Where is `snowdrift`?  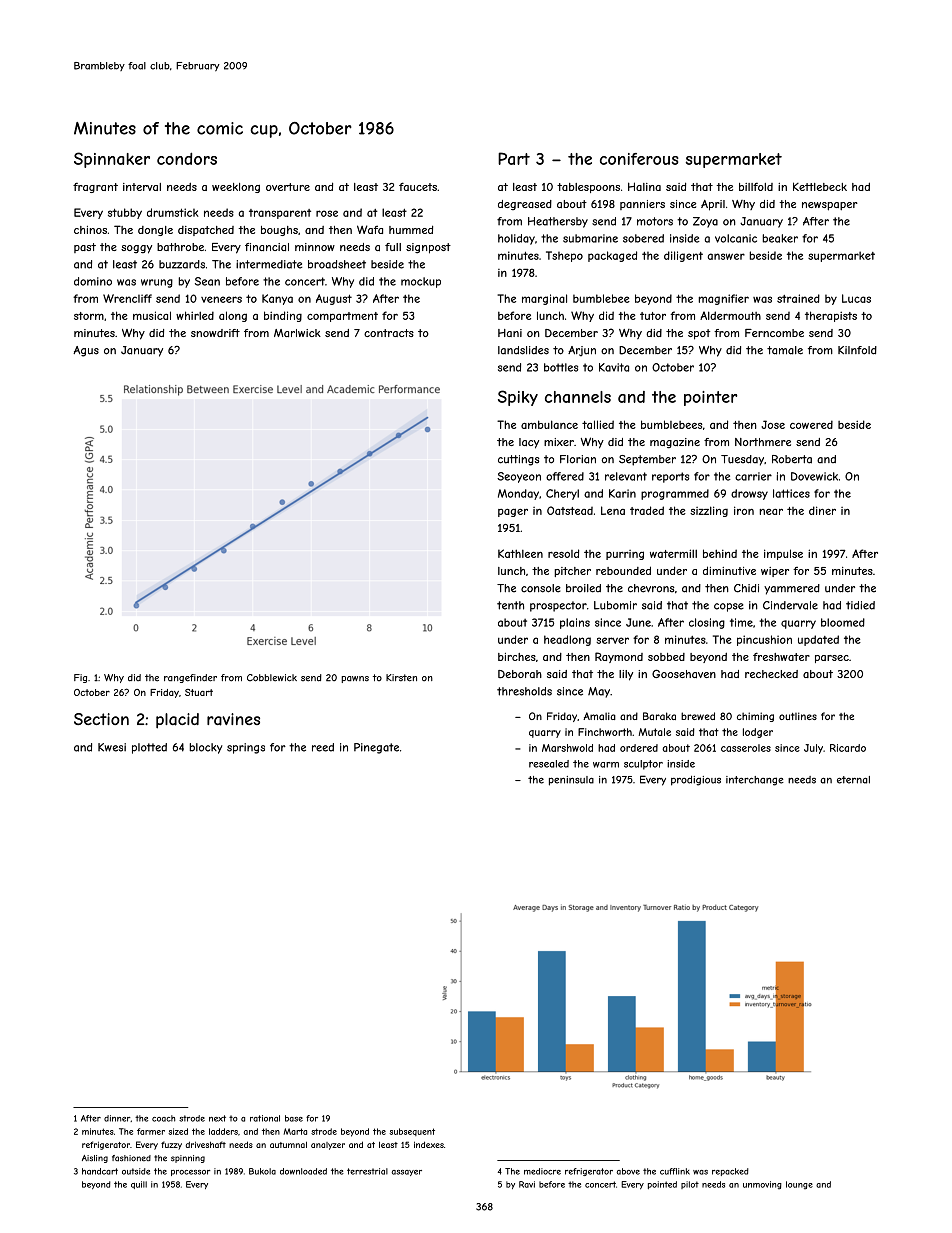 snowdrift is located at coordinates (215, 333).
